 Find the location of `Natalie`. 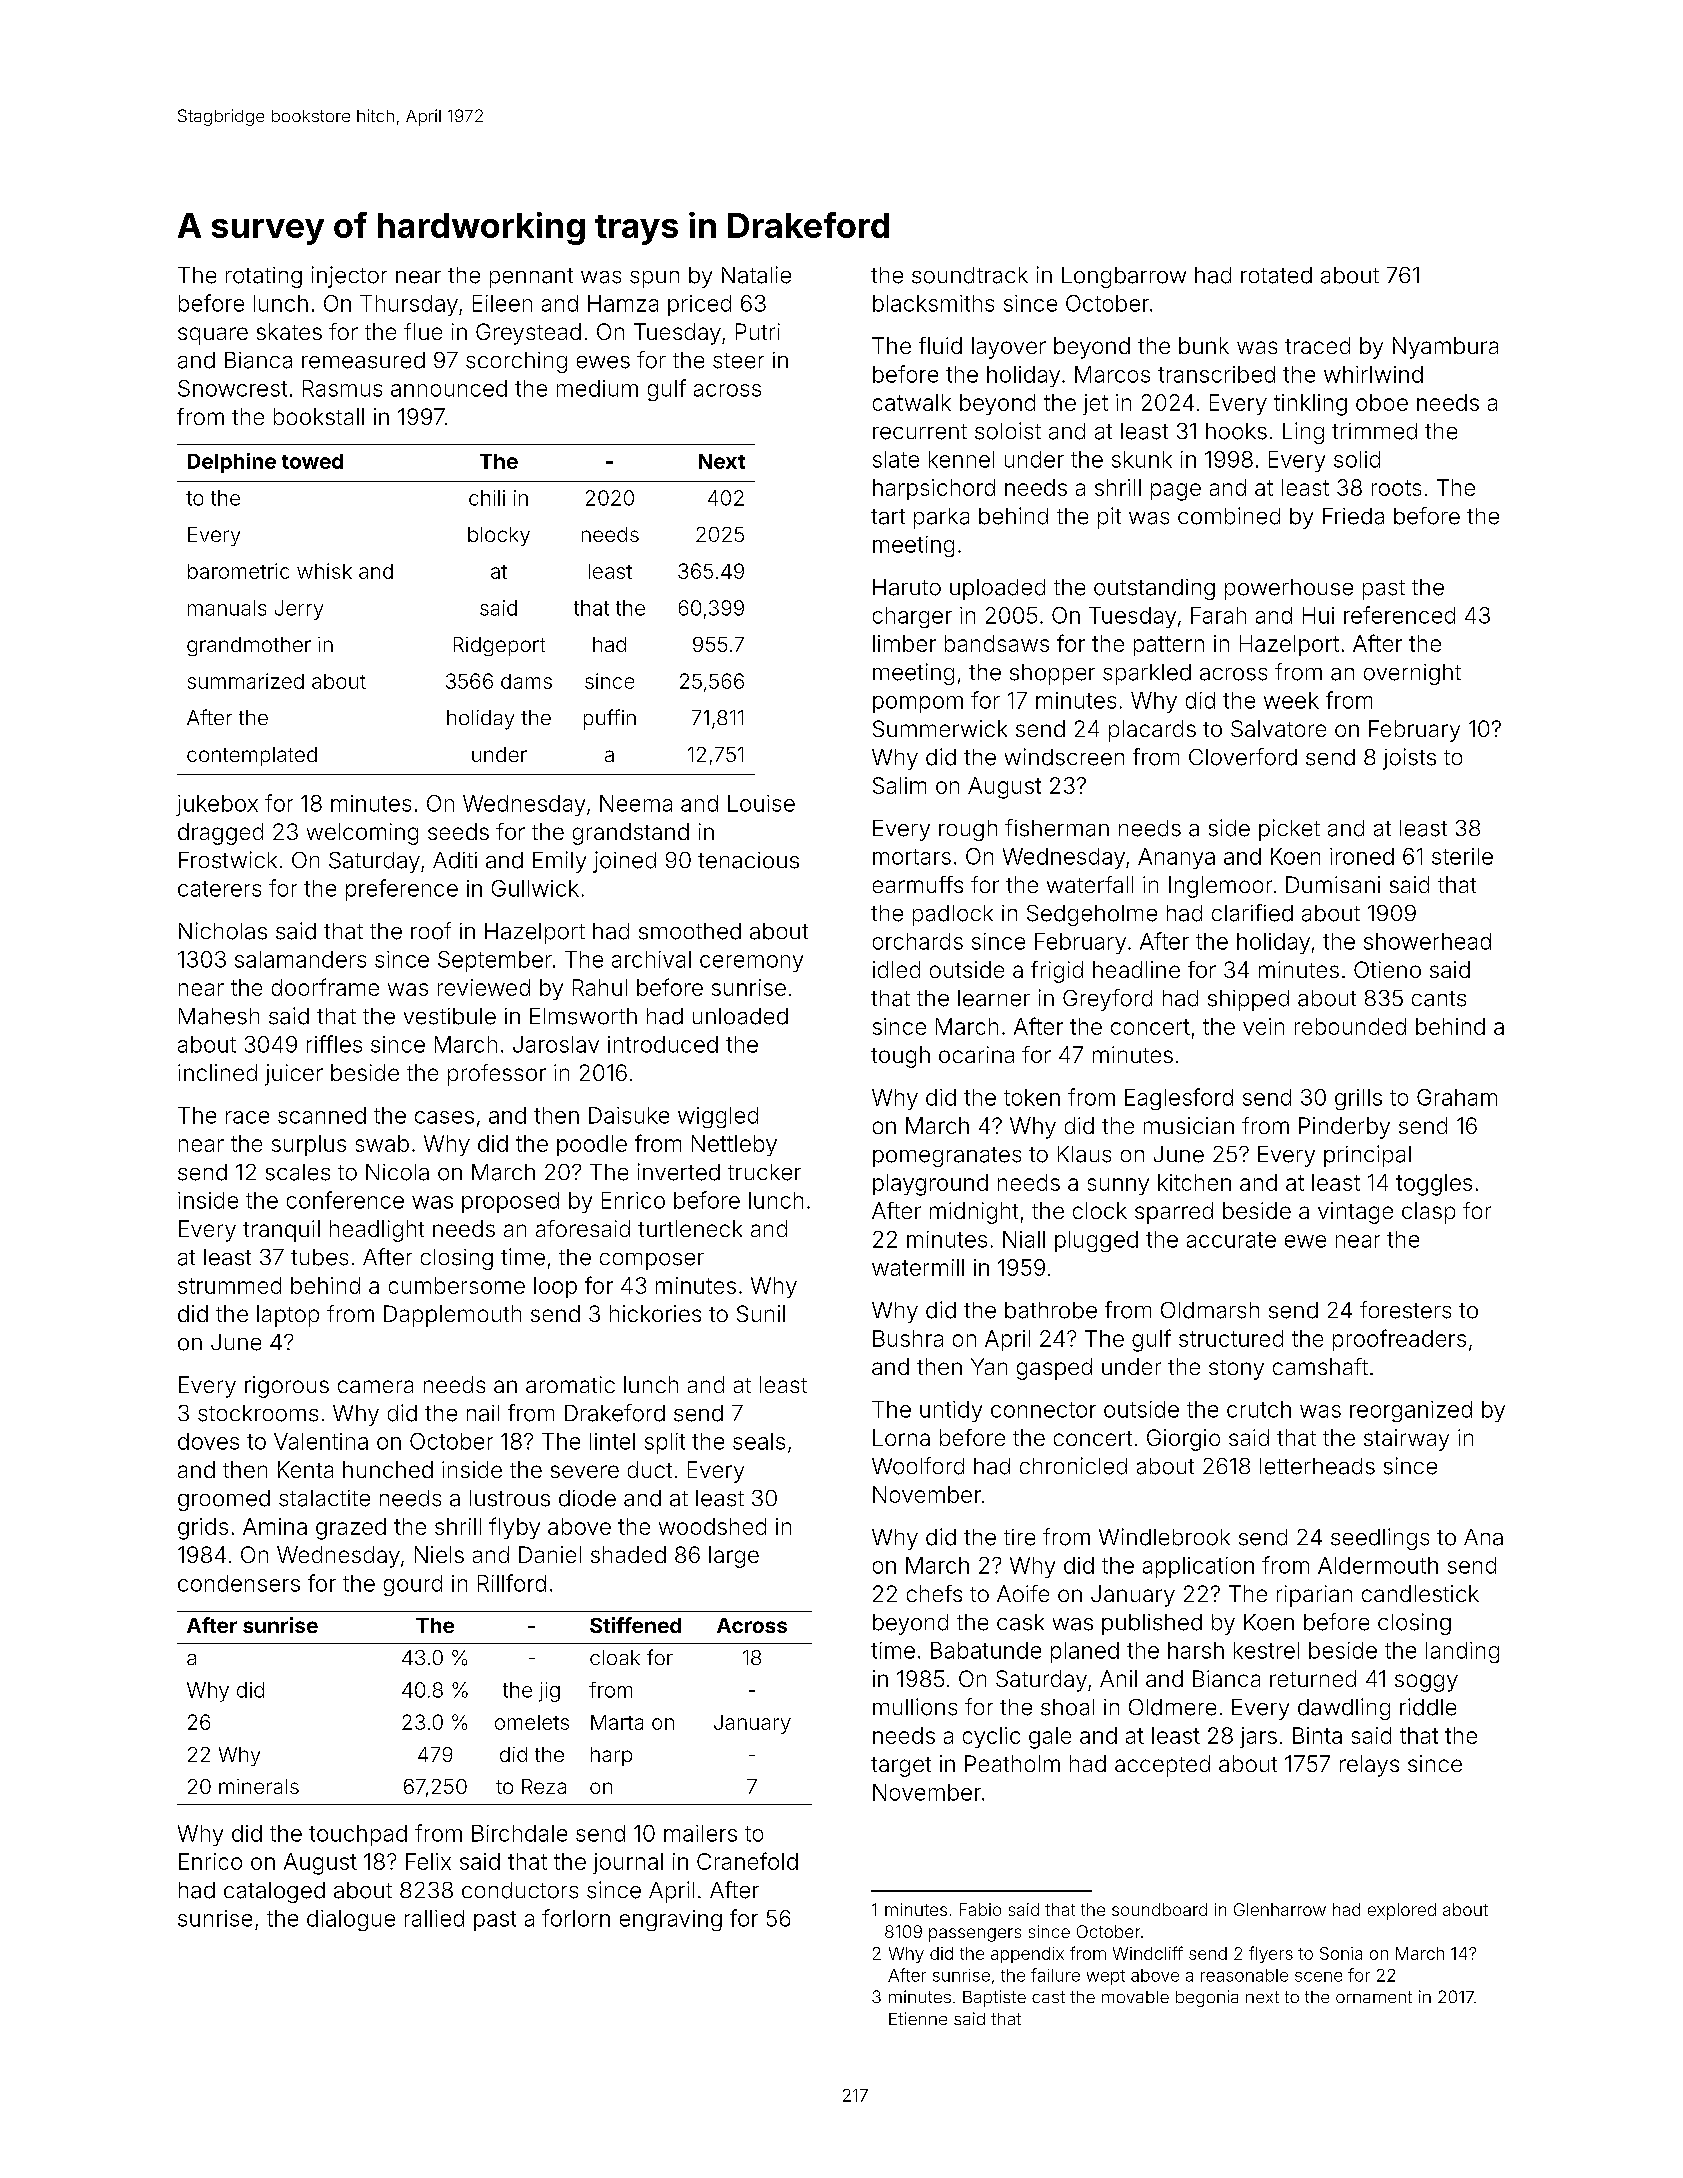

Natalie is located at coordinates (756, 275).
